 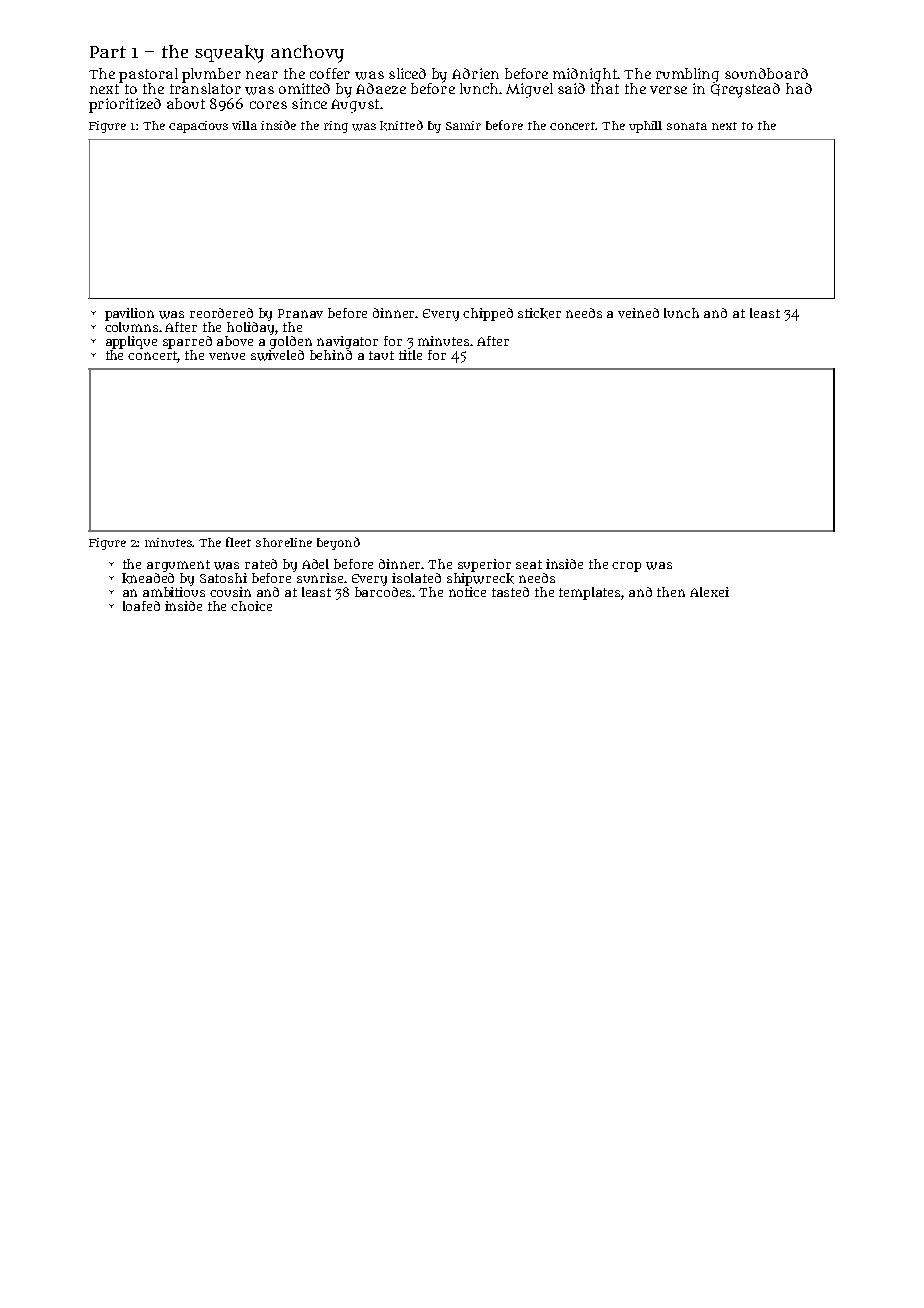 I want to click on venue, so click(x=227, y=356).
